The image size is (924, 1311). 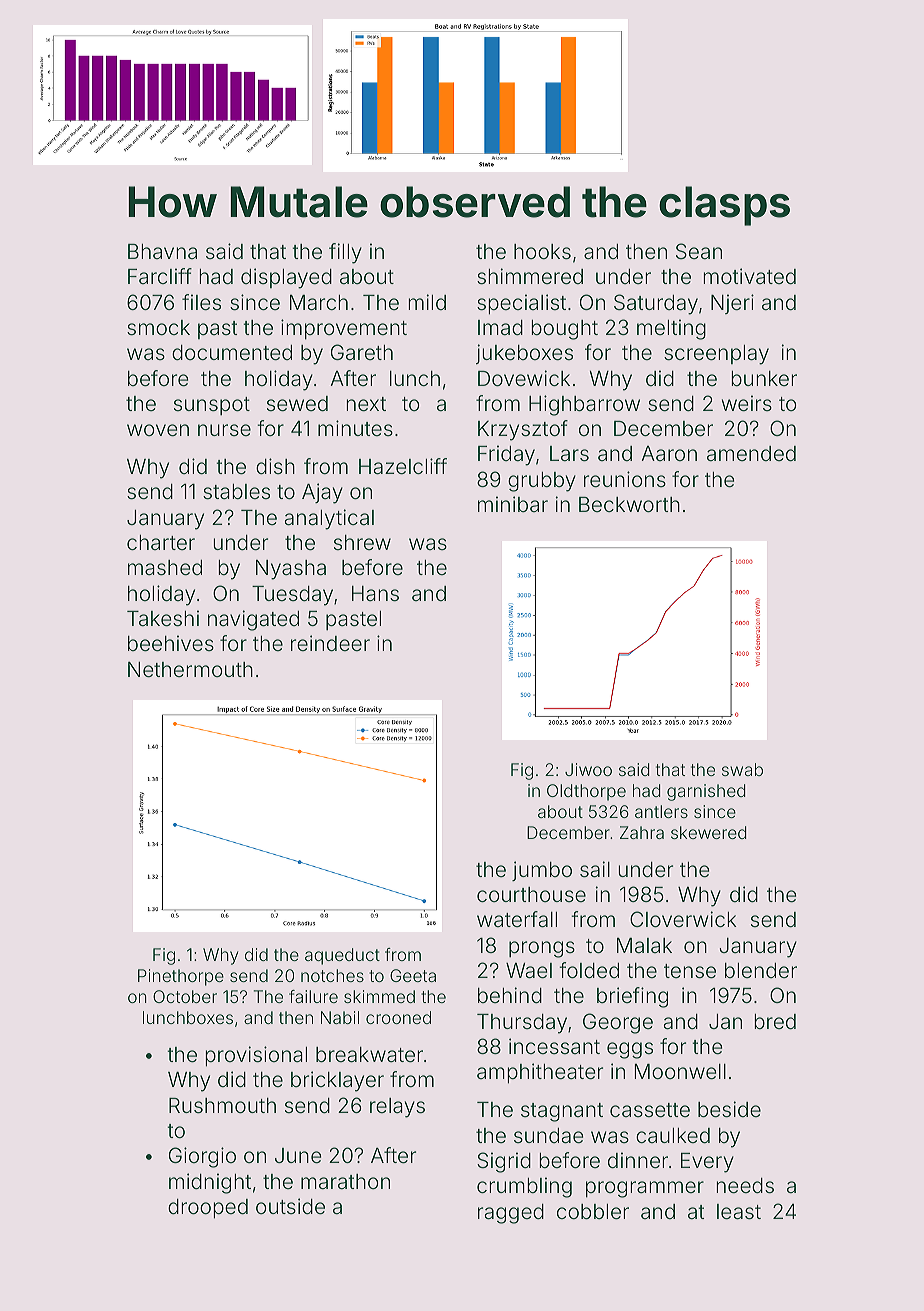 I want to click on Bhavna, so click(x=162, y=251).
